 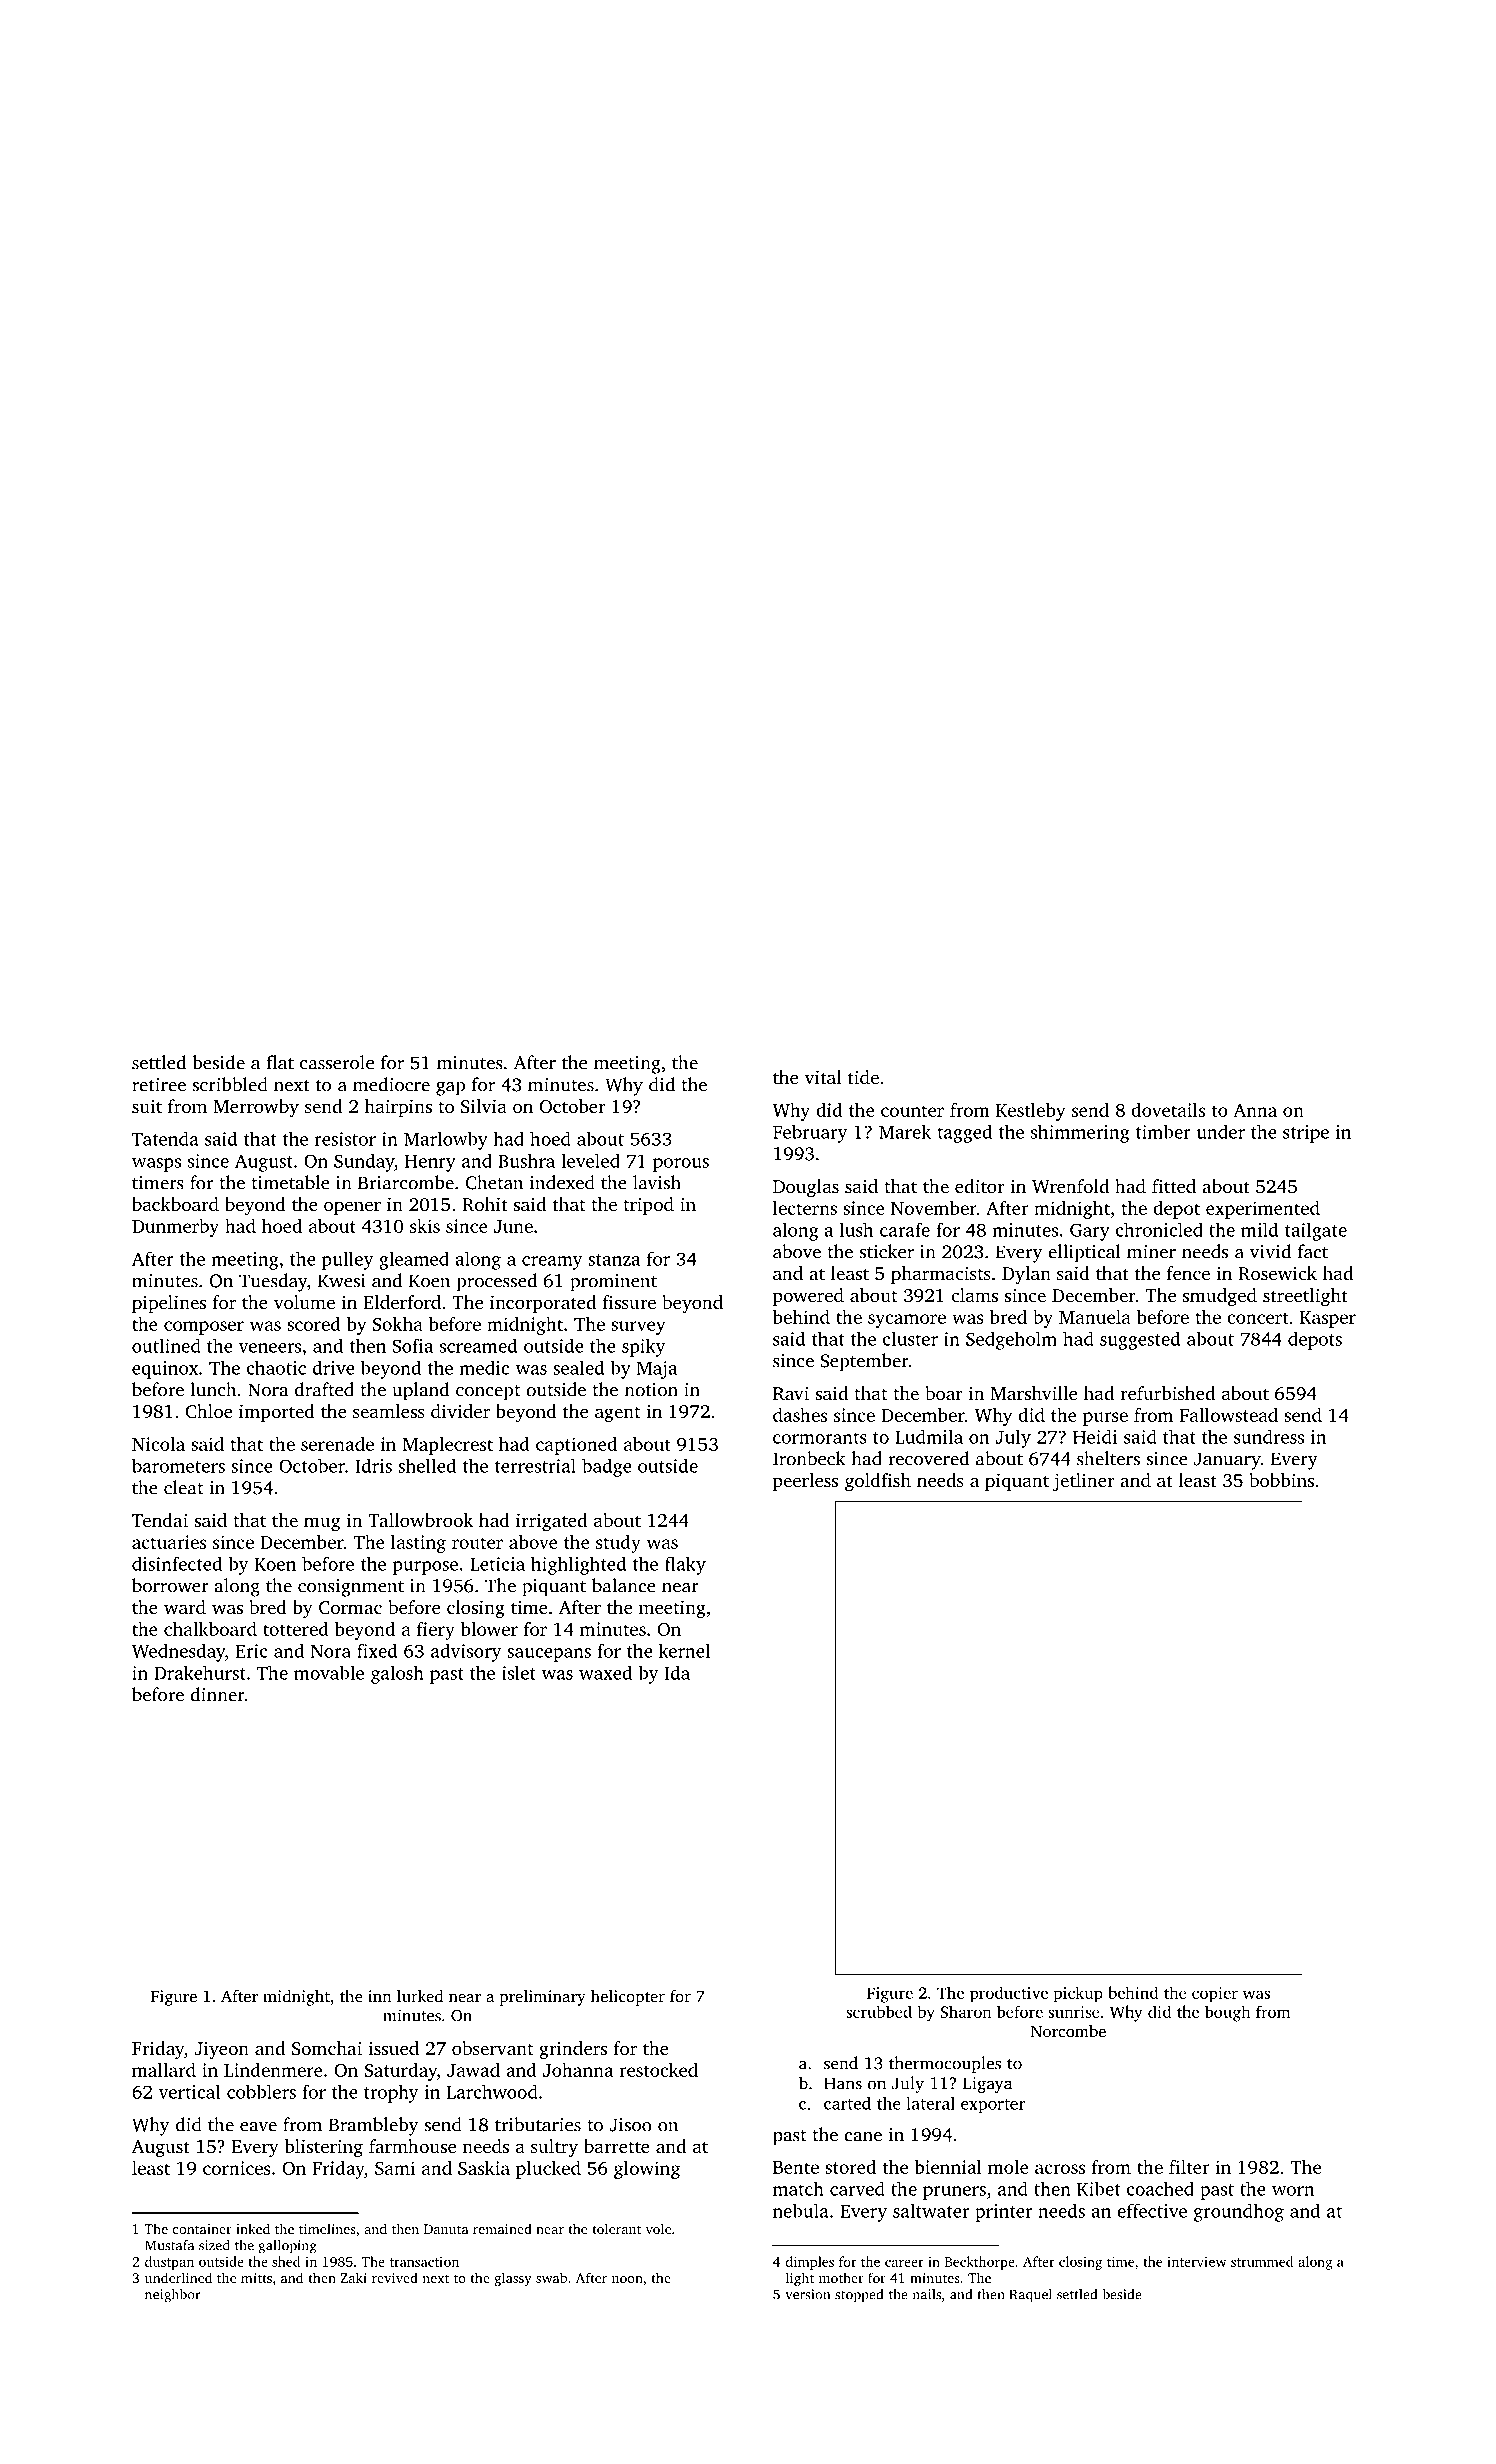 What do you see at coordinates (217, 1694) in the document?
I see `dinner` at bounding box center [217, 1694].
